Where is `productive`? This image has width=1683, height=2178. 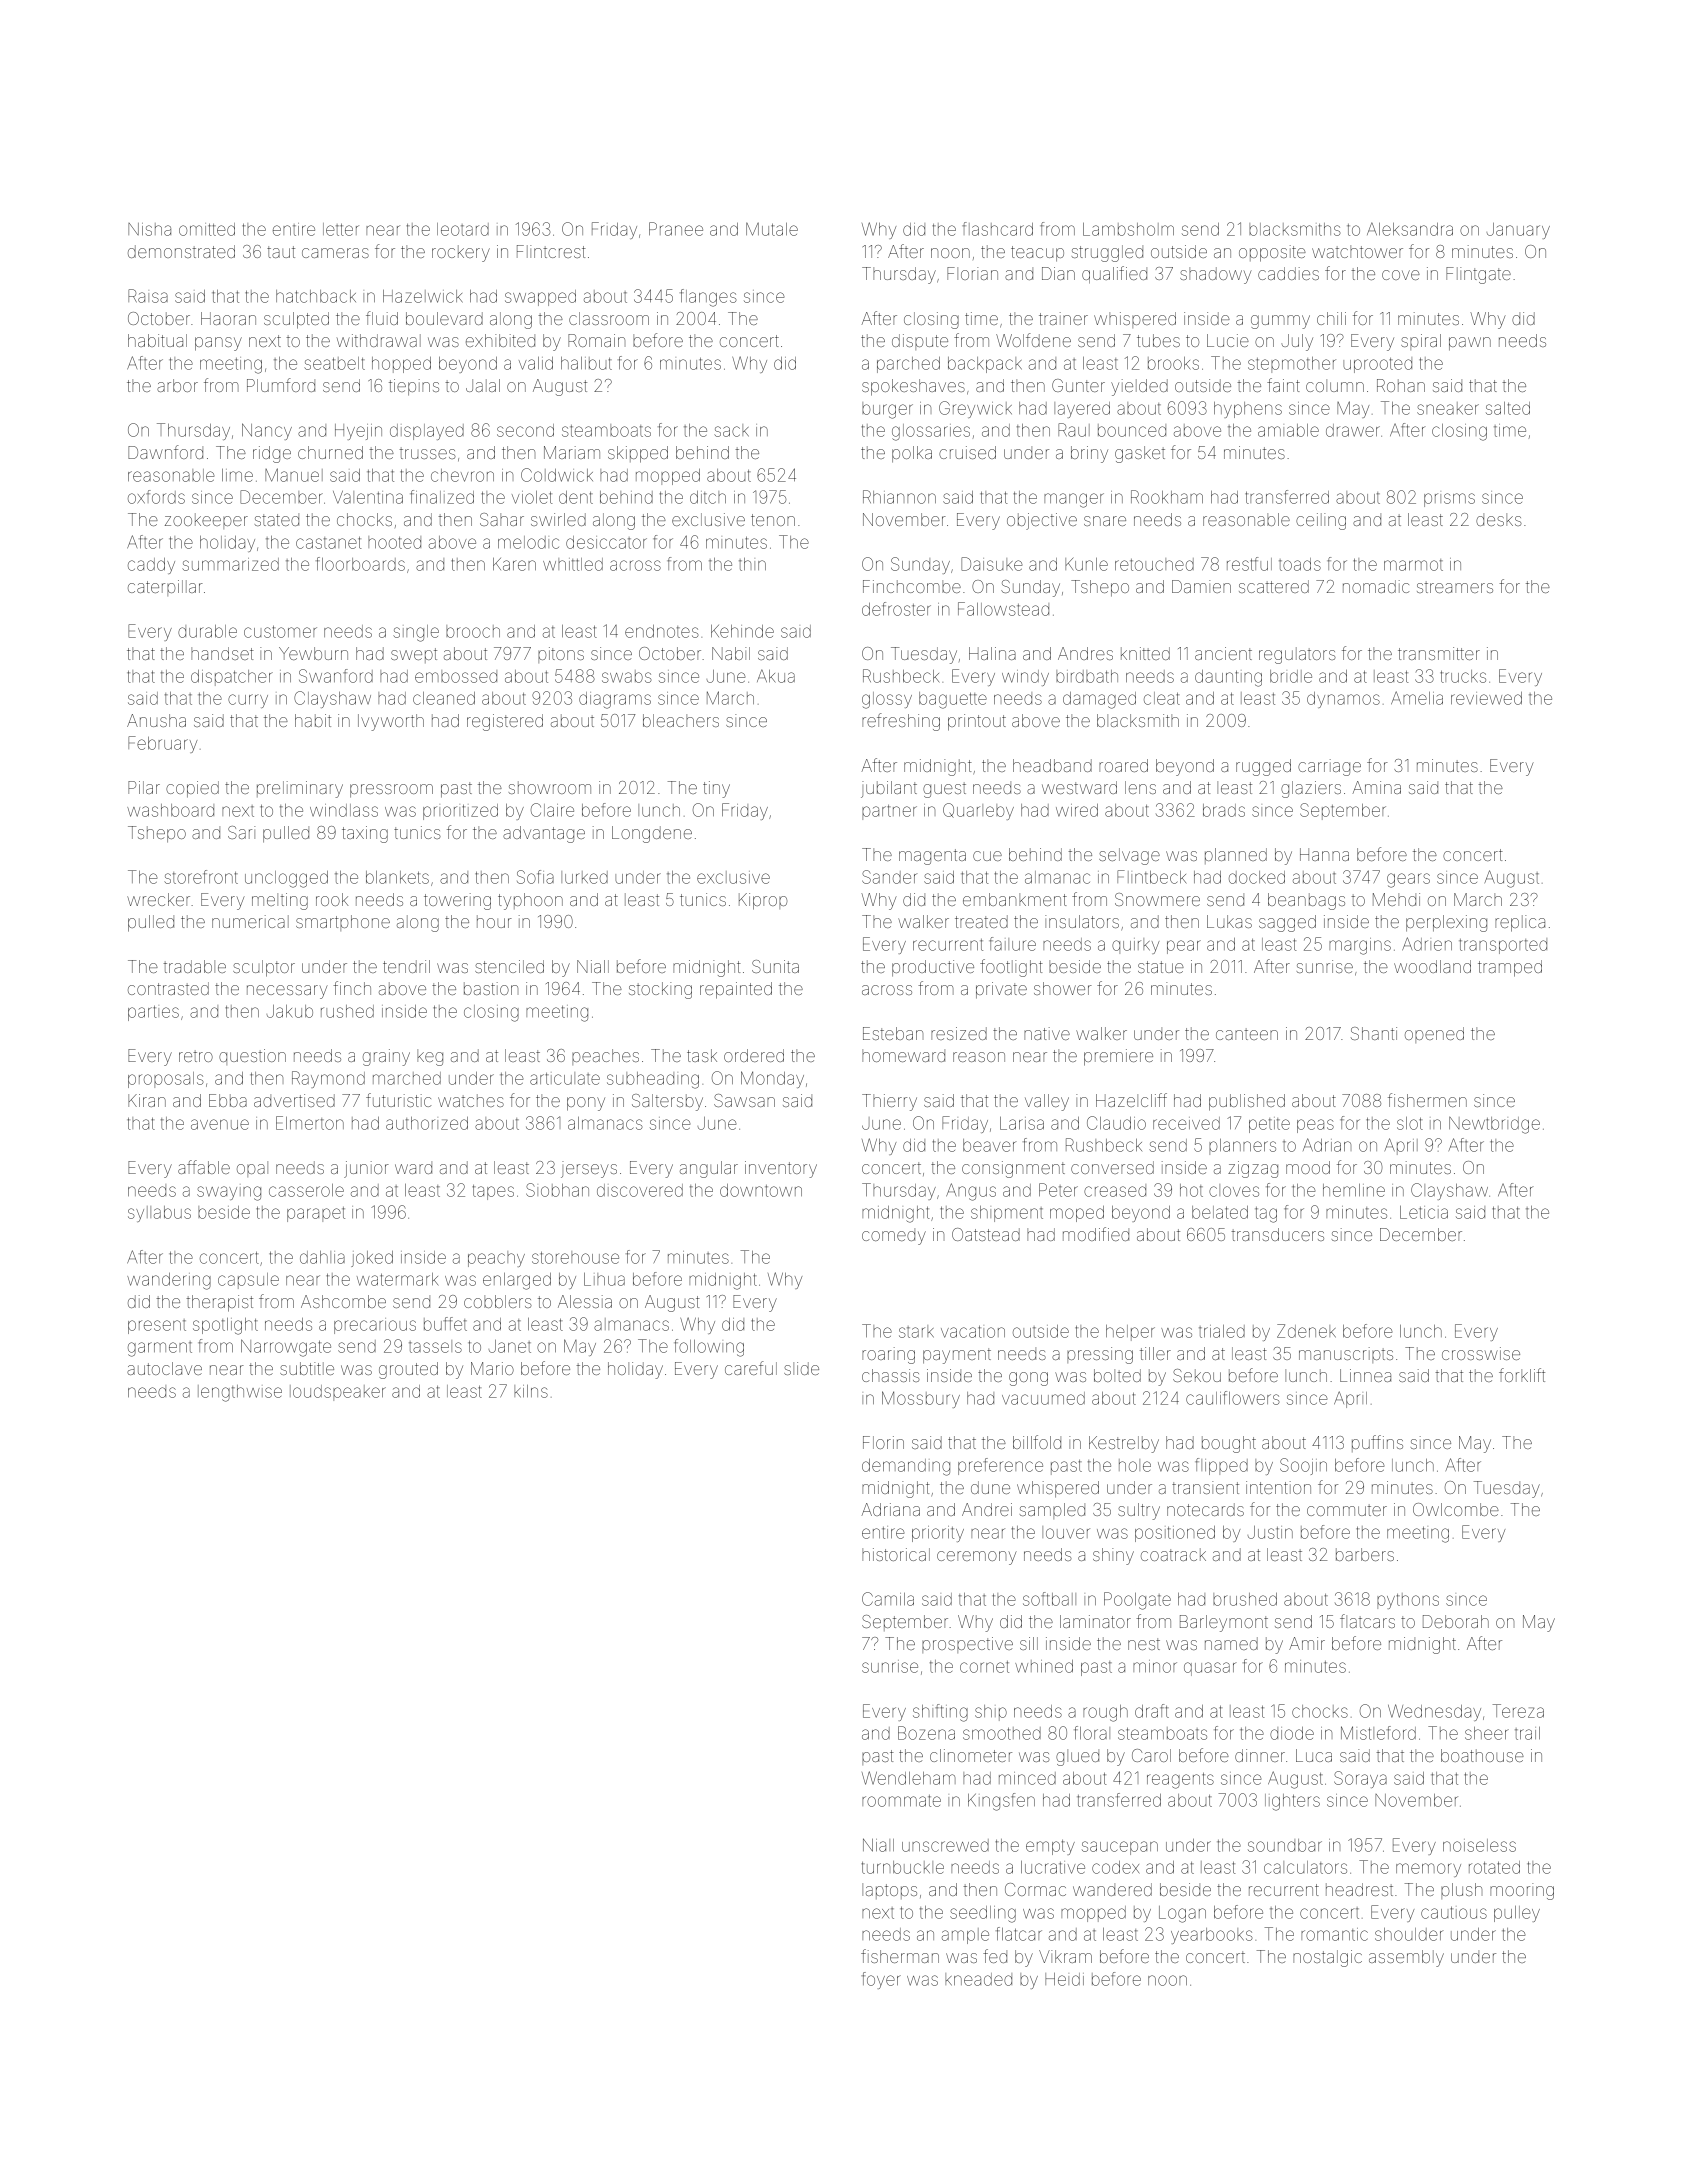
productive is located at coordinates (933, 968).
